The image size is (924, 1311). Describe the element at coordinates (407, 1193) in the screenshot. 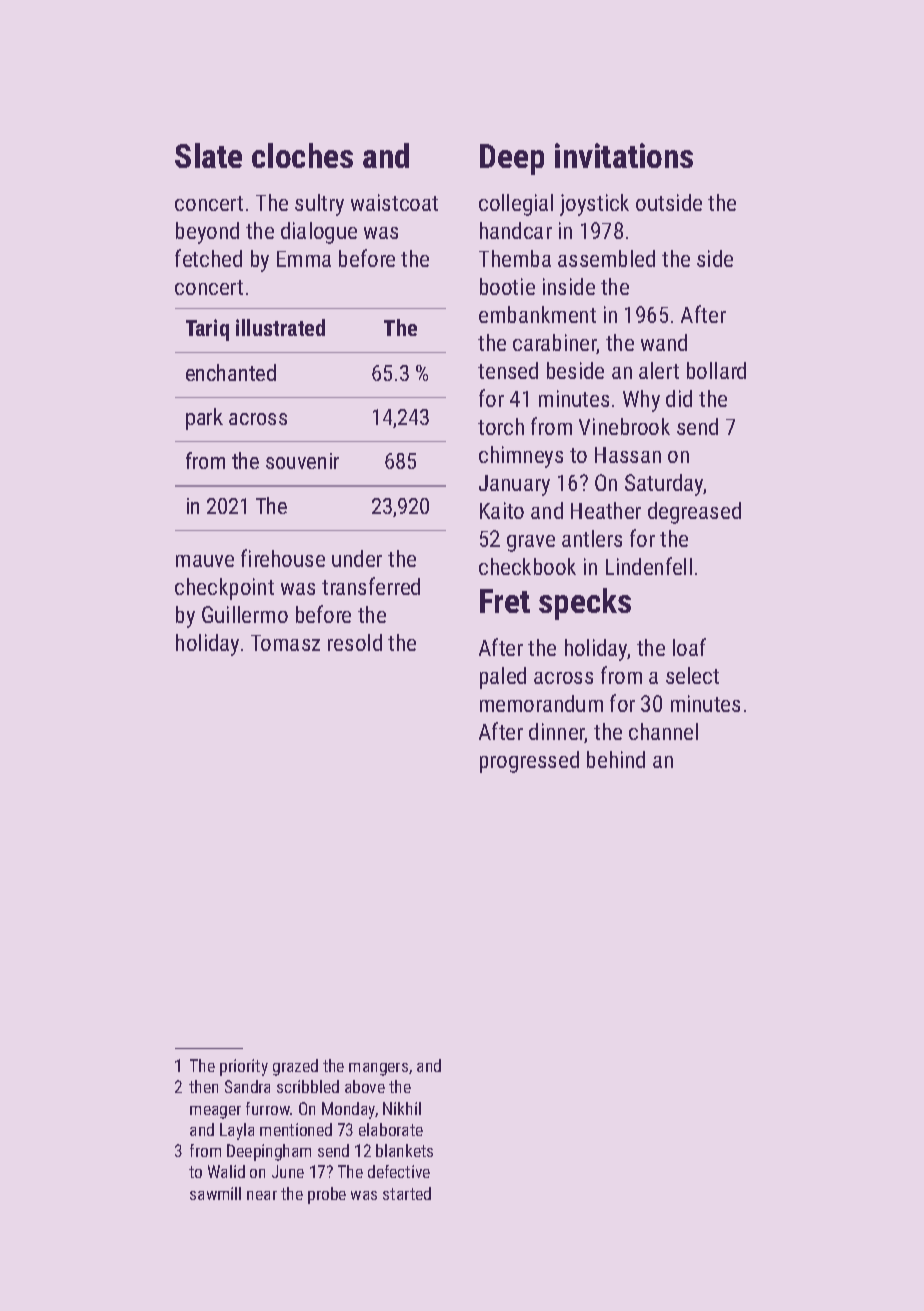

I see `started` at that location.
